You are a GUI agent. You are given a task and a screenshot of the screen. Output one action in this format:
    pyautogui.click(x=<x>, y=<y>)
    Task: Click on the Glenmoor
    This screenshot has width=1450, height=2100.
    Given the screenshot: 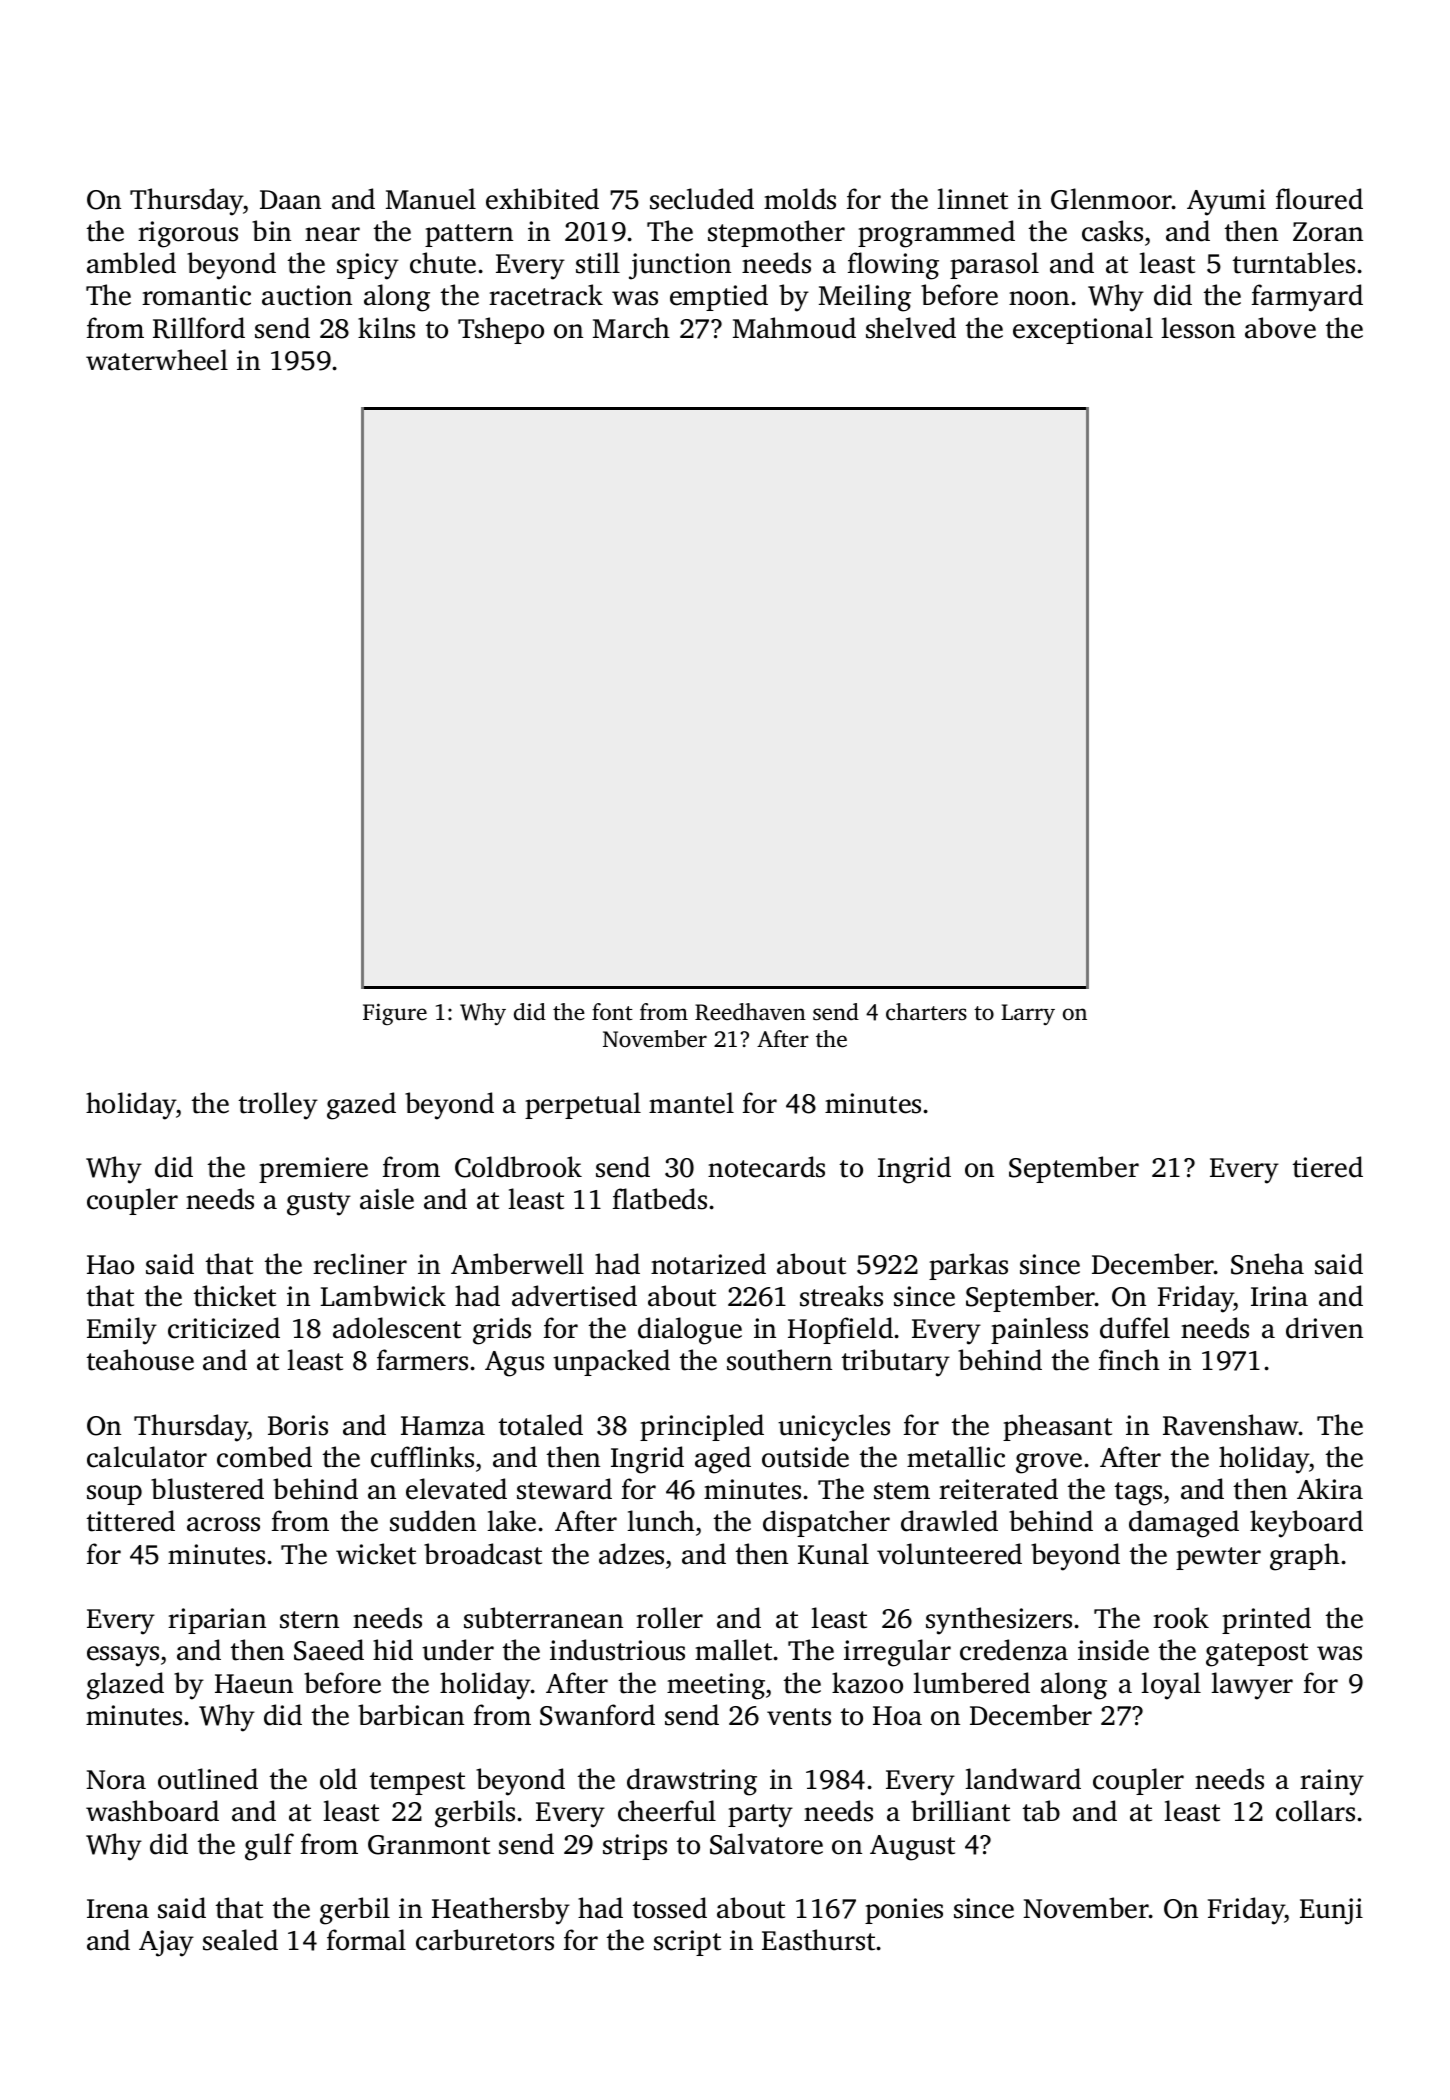 What is the action you would take?
    pyautogui.click(x=1111, y=199)
